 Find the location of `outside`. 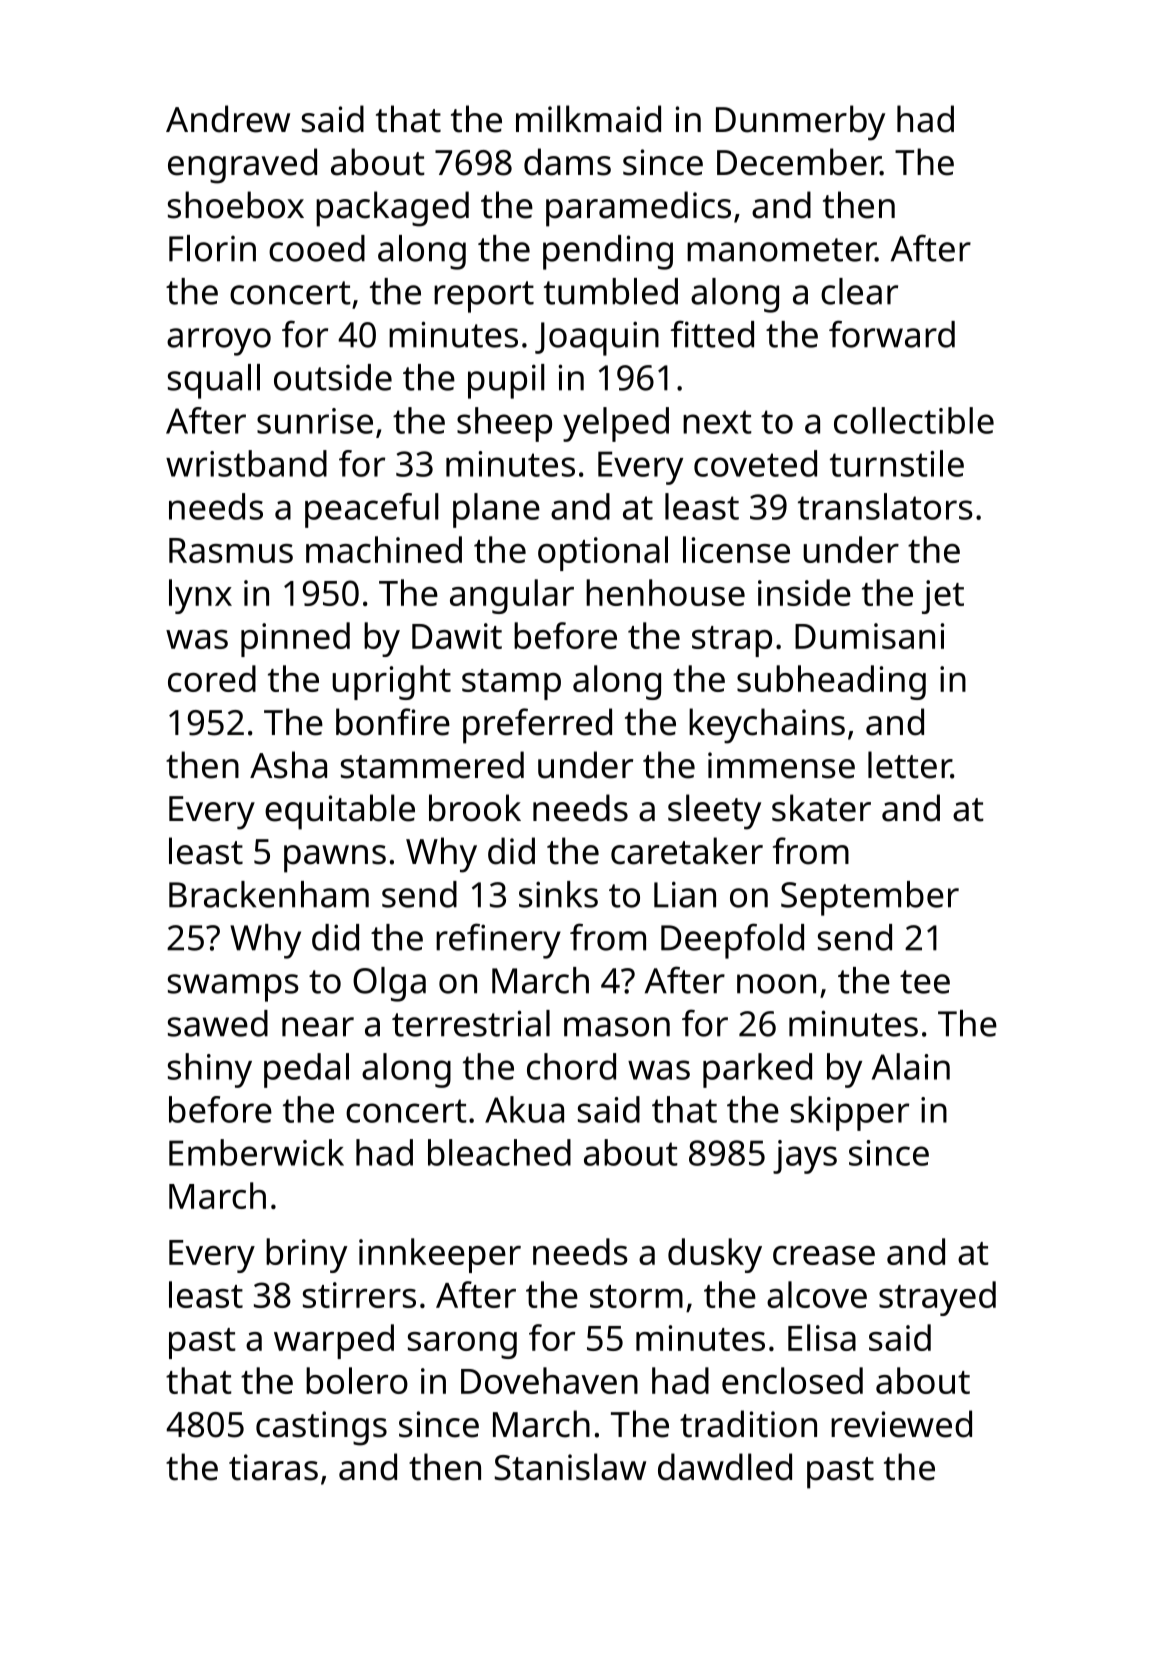

outside is located at coordinates (333, 377).
